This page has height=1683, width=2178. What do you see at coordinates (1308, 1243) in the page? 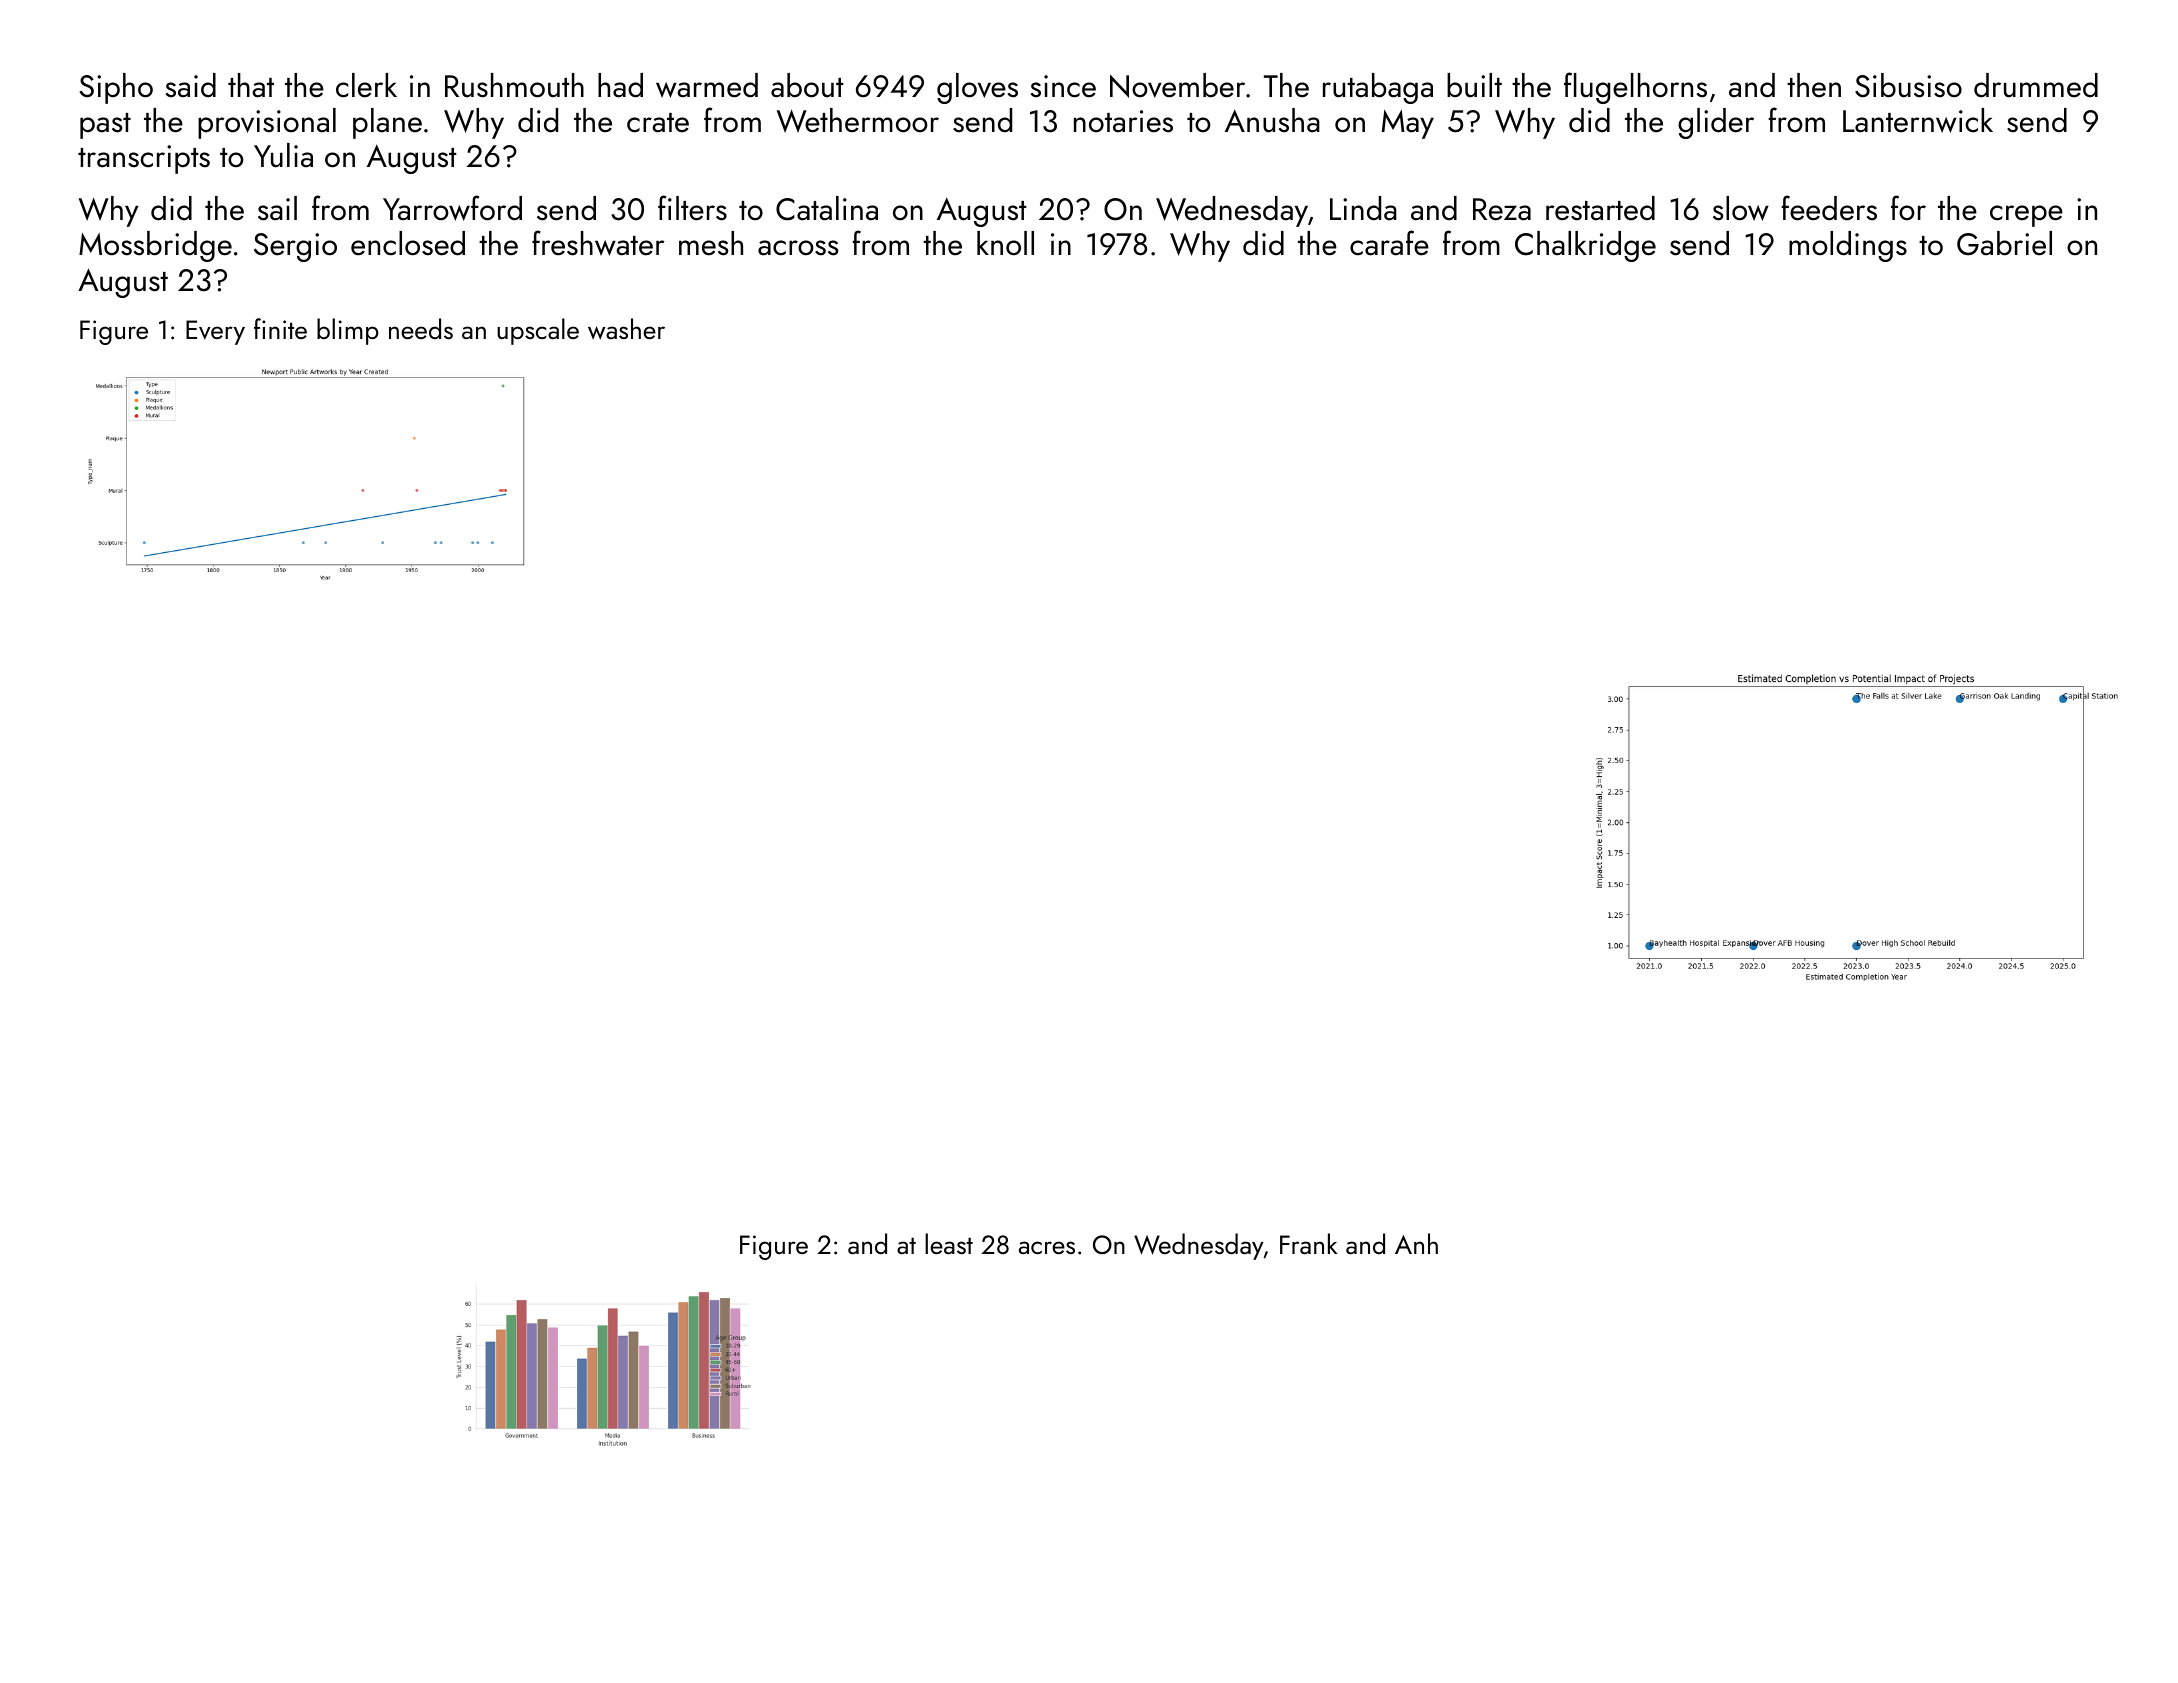
I see `Frank` at bounding box center [1308, 1243].
